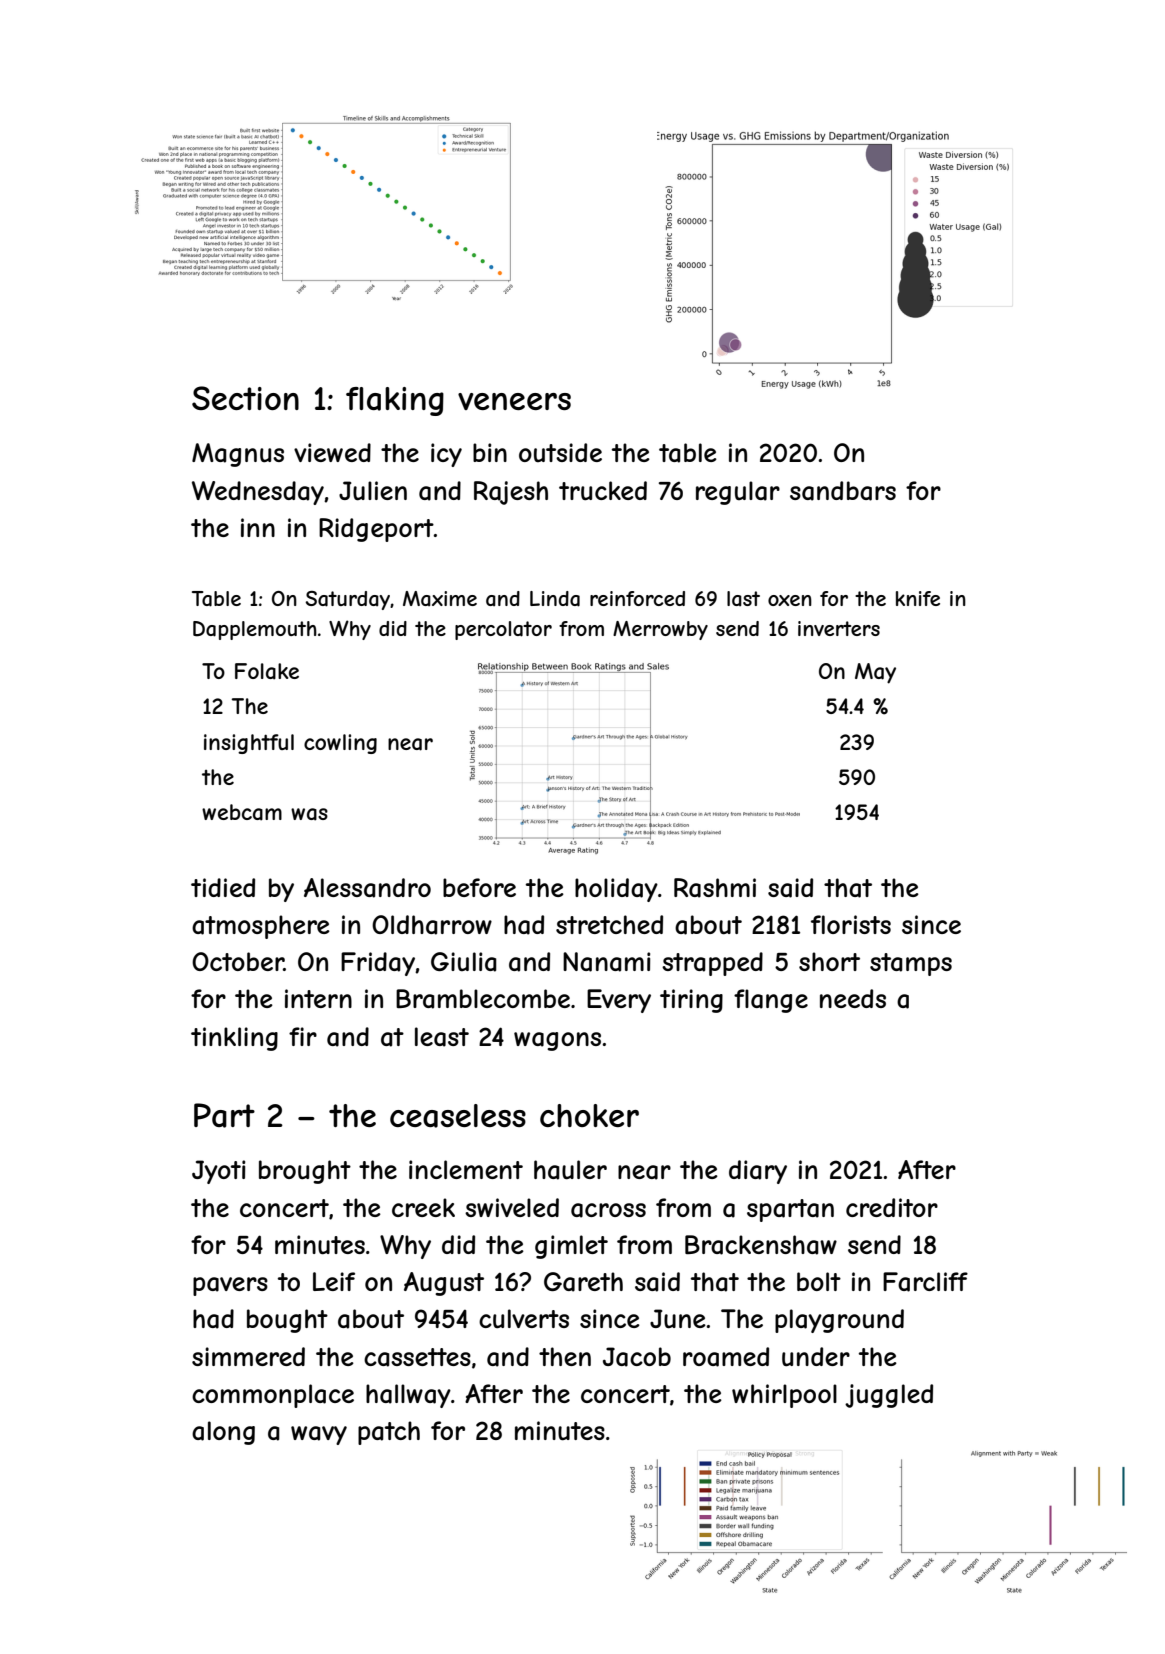 The image size is (1165, 1654). What do you see at coordinates (738, 493) in the image?
I see `regular` at bounding box center [738, 493].
